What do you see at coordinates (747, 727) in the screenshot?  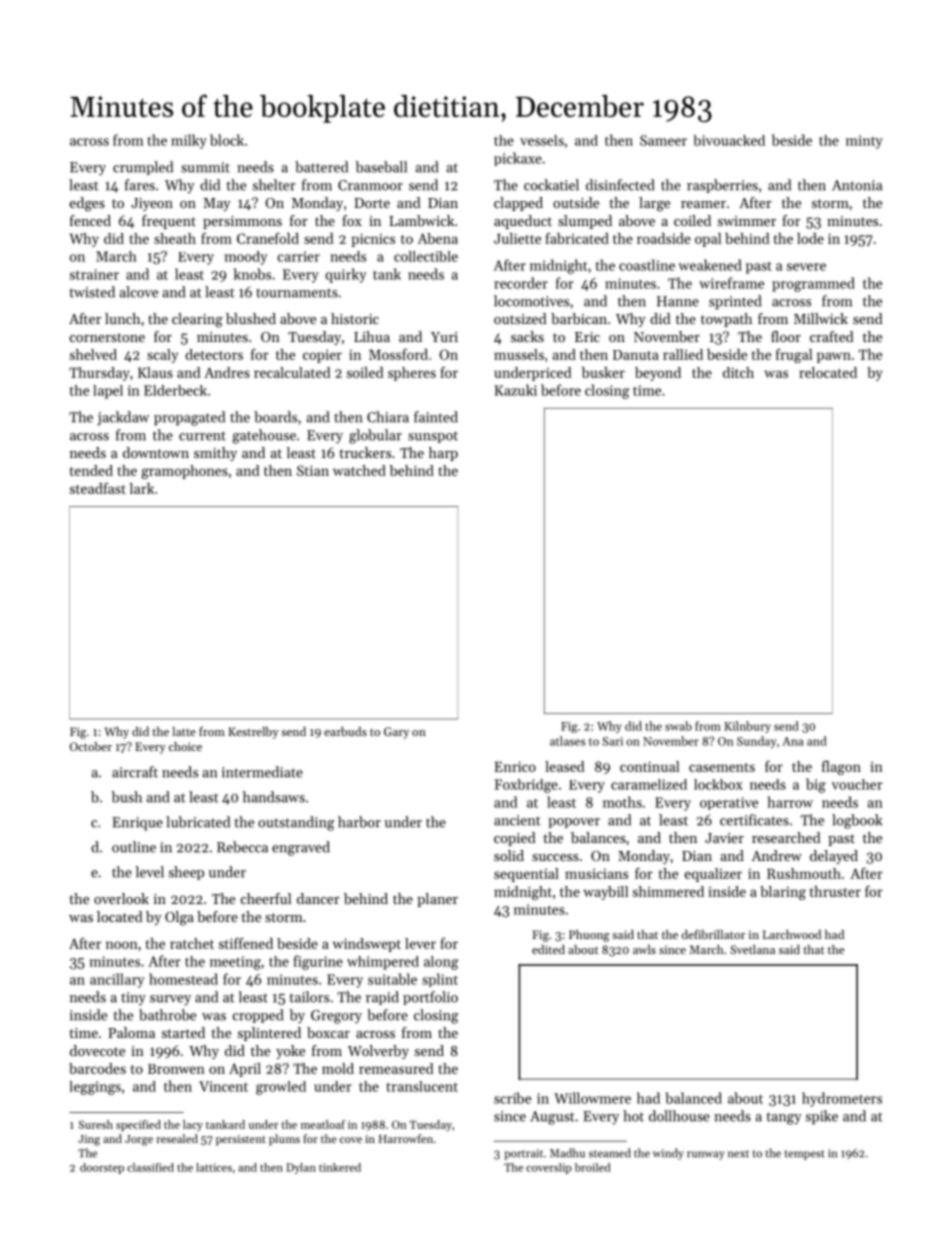 I see `Kilnbury` at bounding box center [747, 727].
